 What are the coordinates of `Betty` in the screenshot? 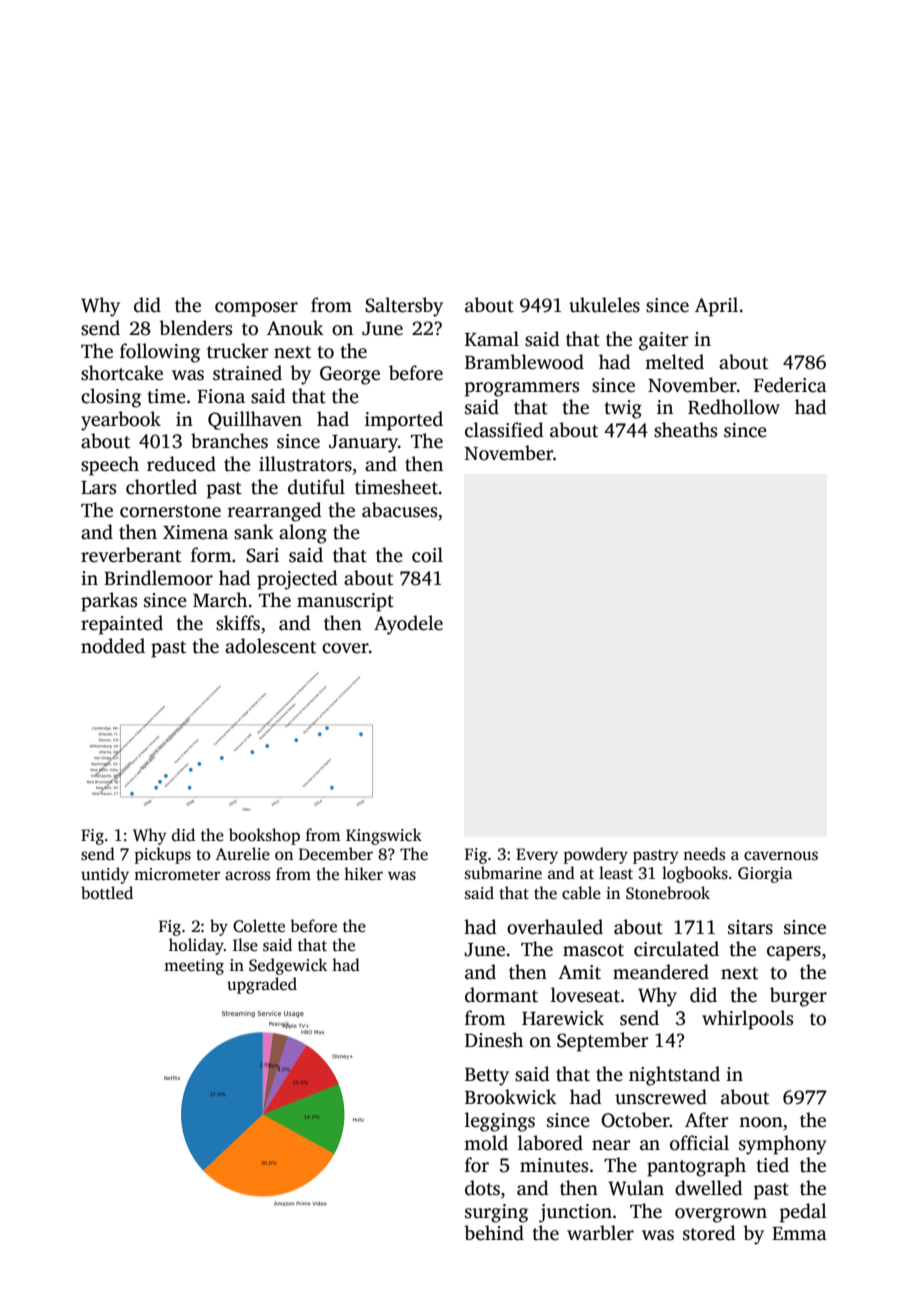 It's located at (487, 1077).
